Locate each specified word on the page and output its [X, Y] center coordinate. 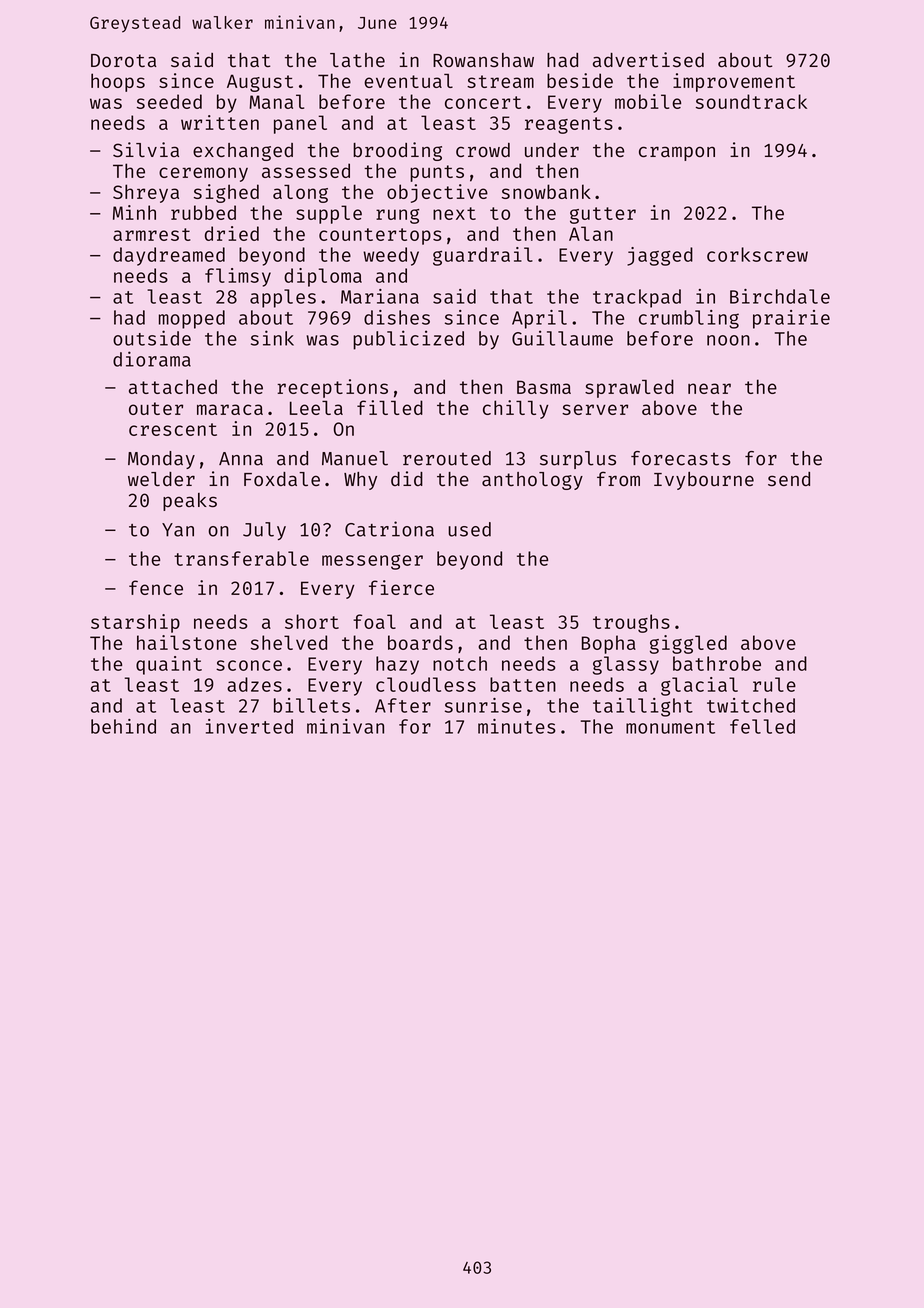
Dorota [124, 60]
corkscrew [757, 254]
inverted [249, 726]
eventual [408, 81]
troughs [631, 623]
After [403, 705]
